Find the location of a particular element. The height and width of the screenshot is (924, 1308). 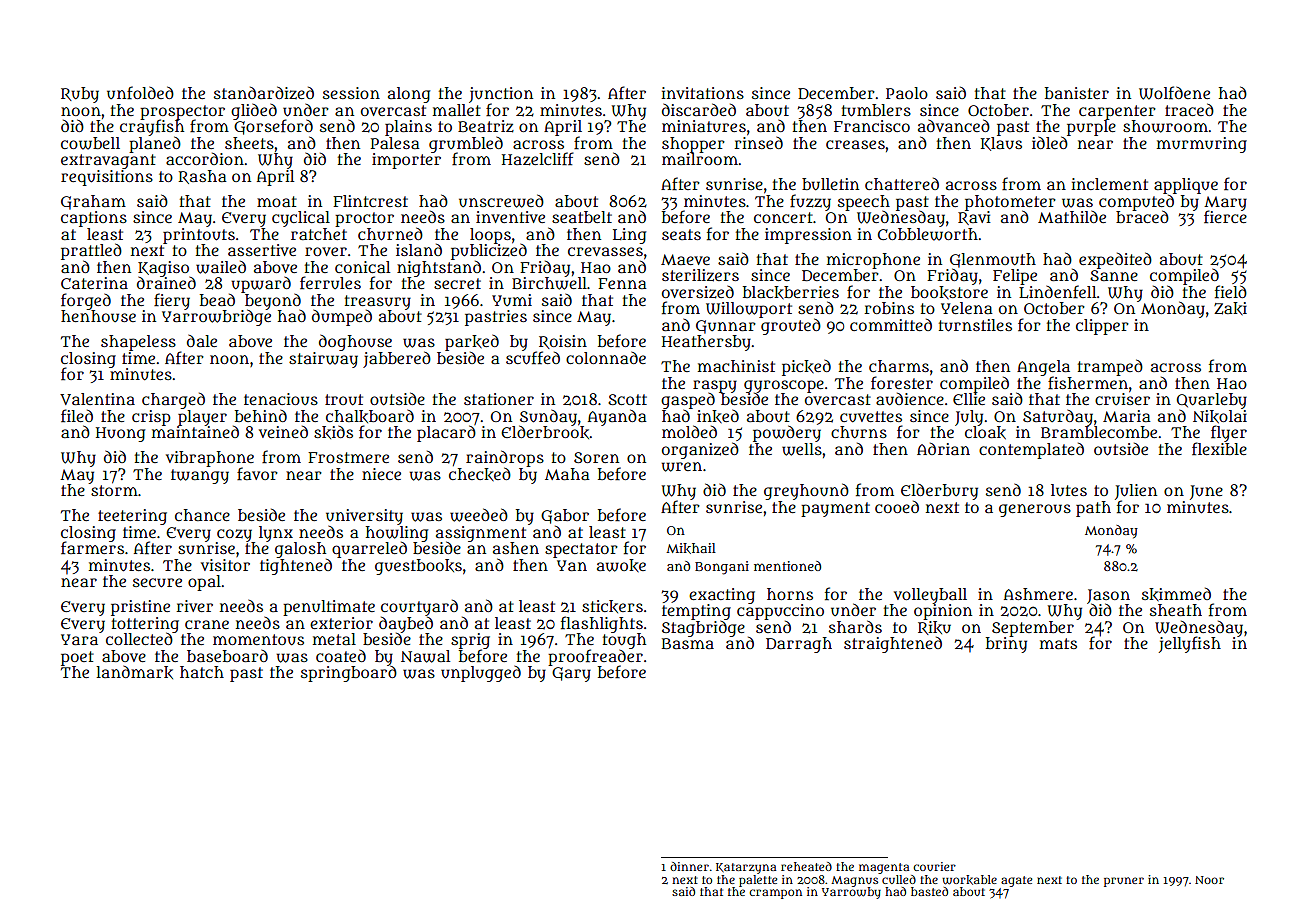

palette is located at coordinates (758, 881).
